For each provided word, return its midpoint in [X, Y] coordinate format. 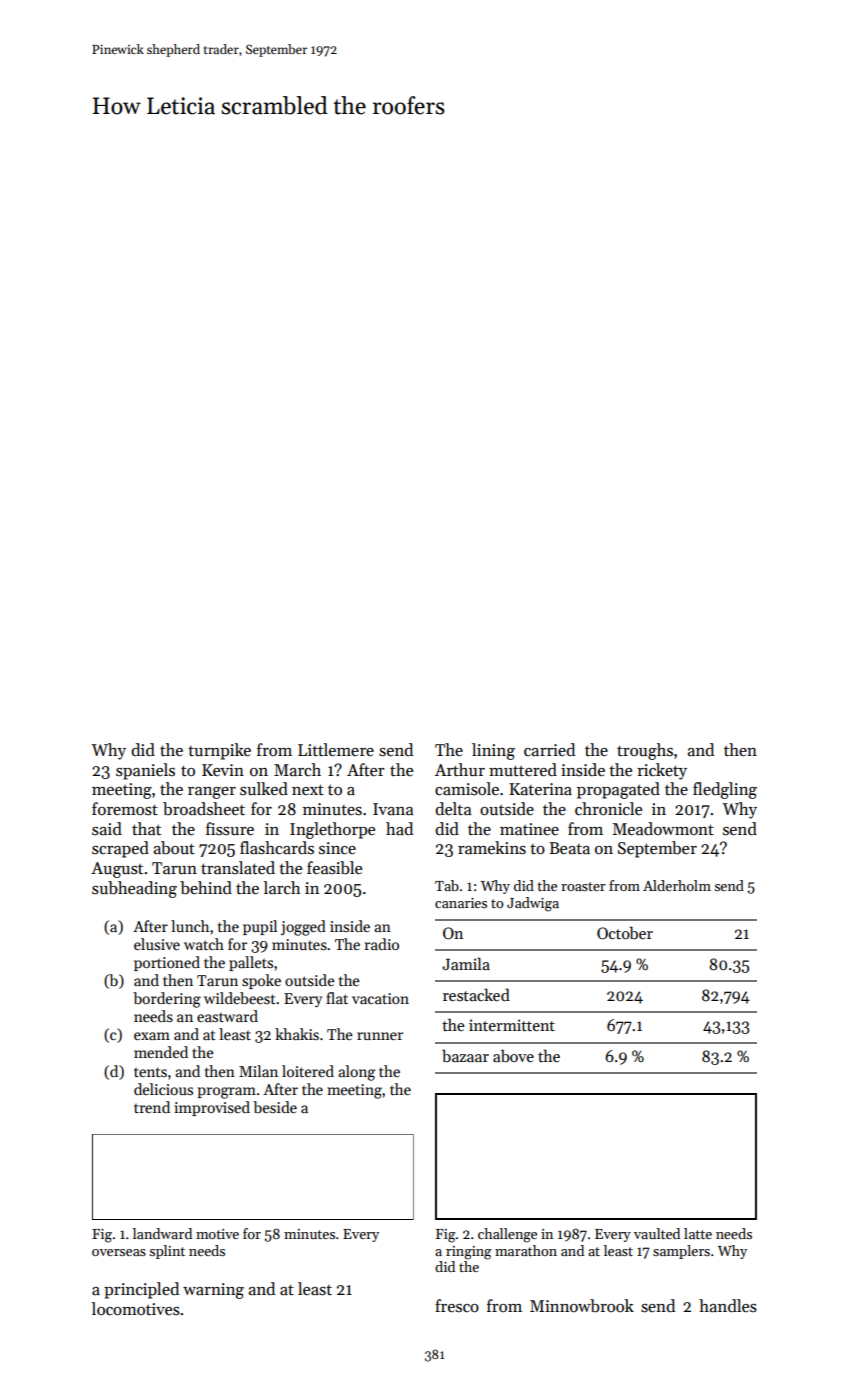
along [356, 1073]
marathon [526, 1250]
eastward [227, 1016]
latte [698, 1233]
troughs [645, 751]
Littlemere [336, 750]
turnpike [219, 751]
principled [141, 1290]
